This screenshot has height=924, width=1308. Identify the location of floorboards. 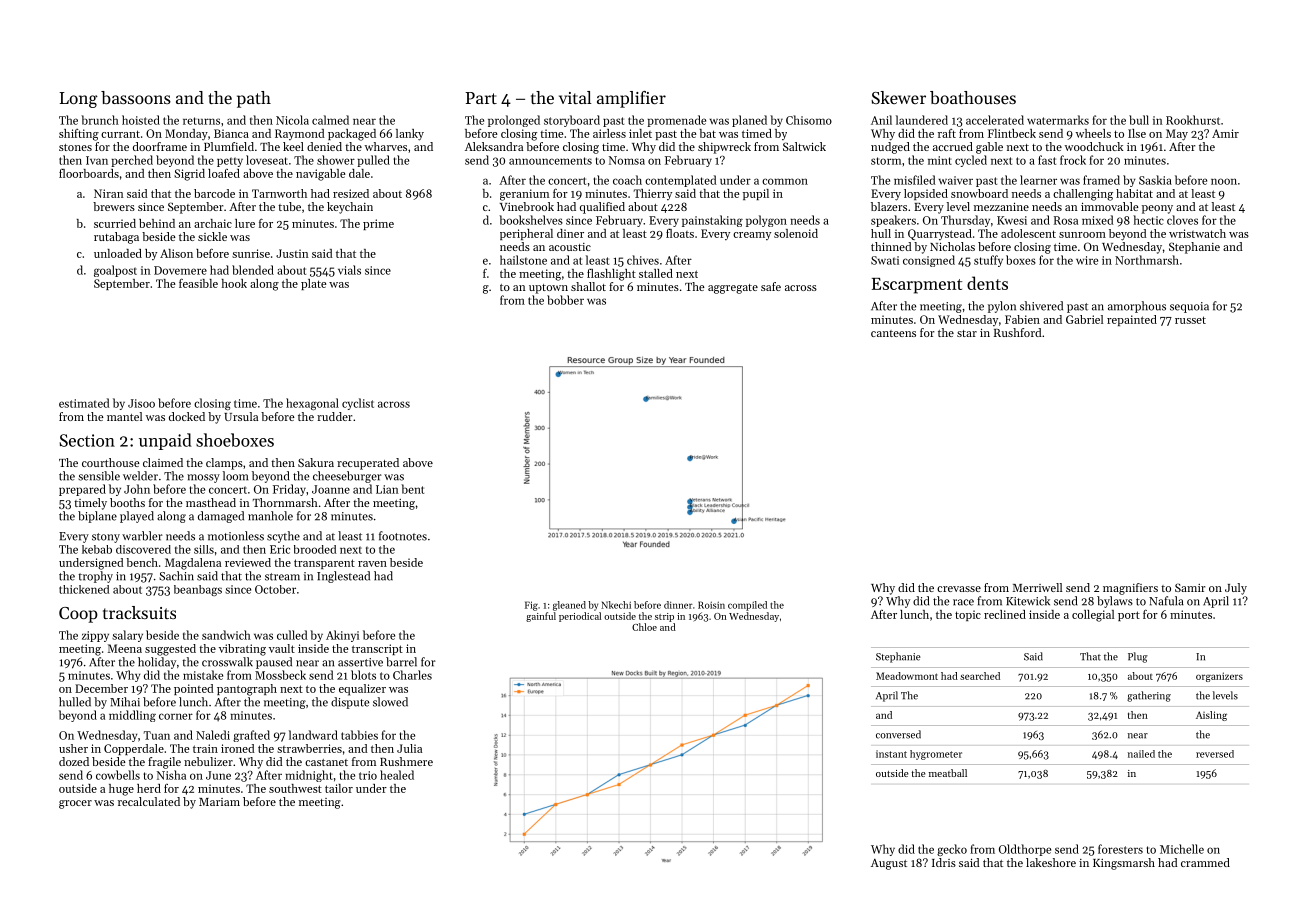
(89, 173).
